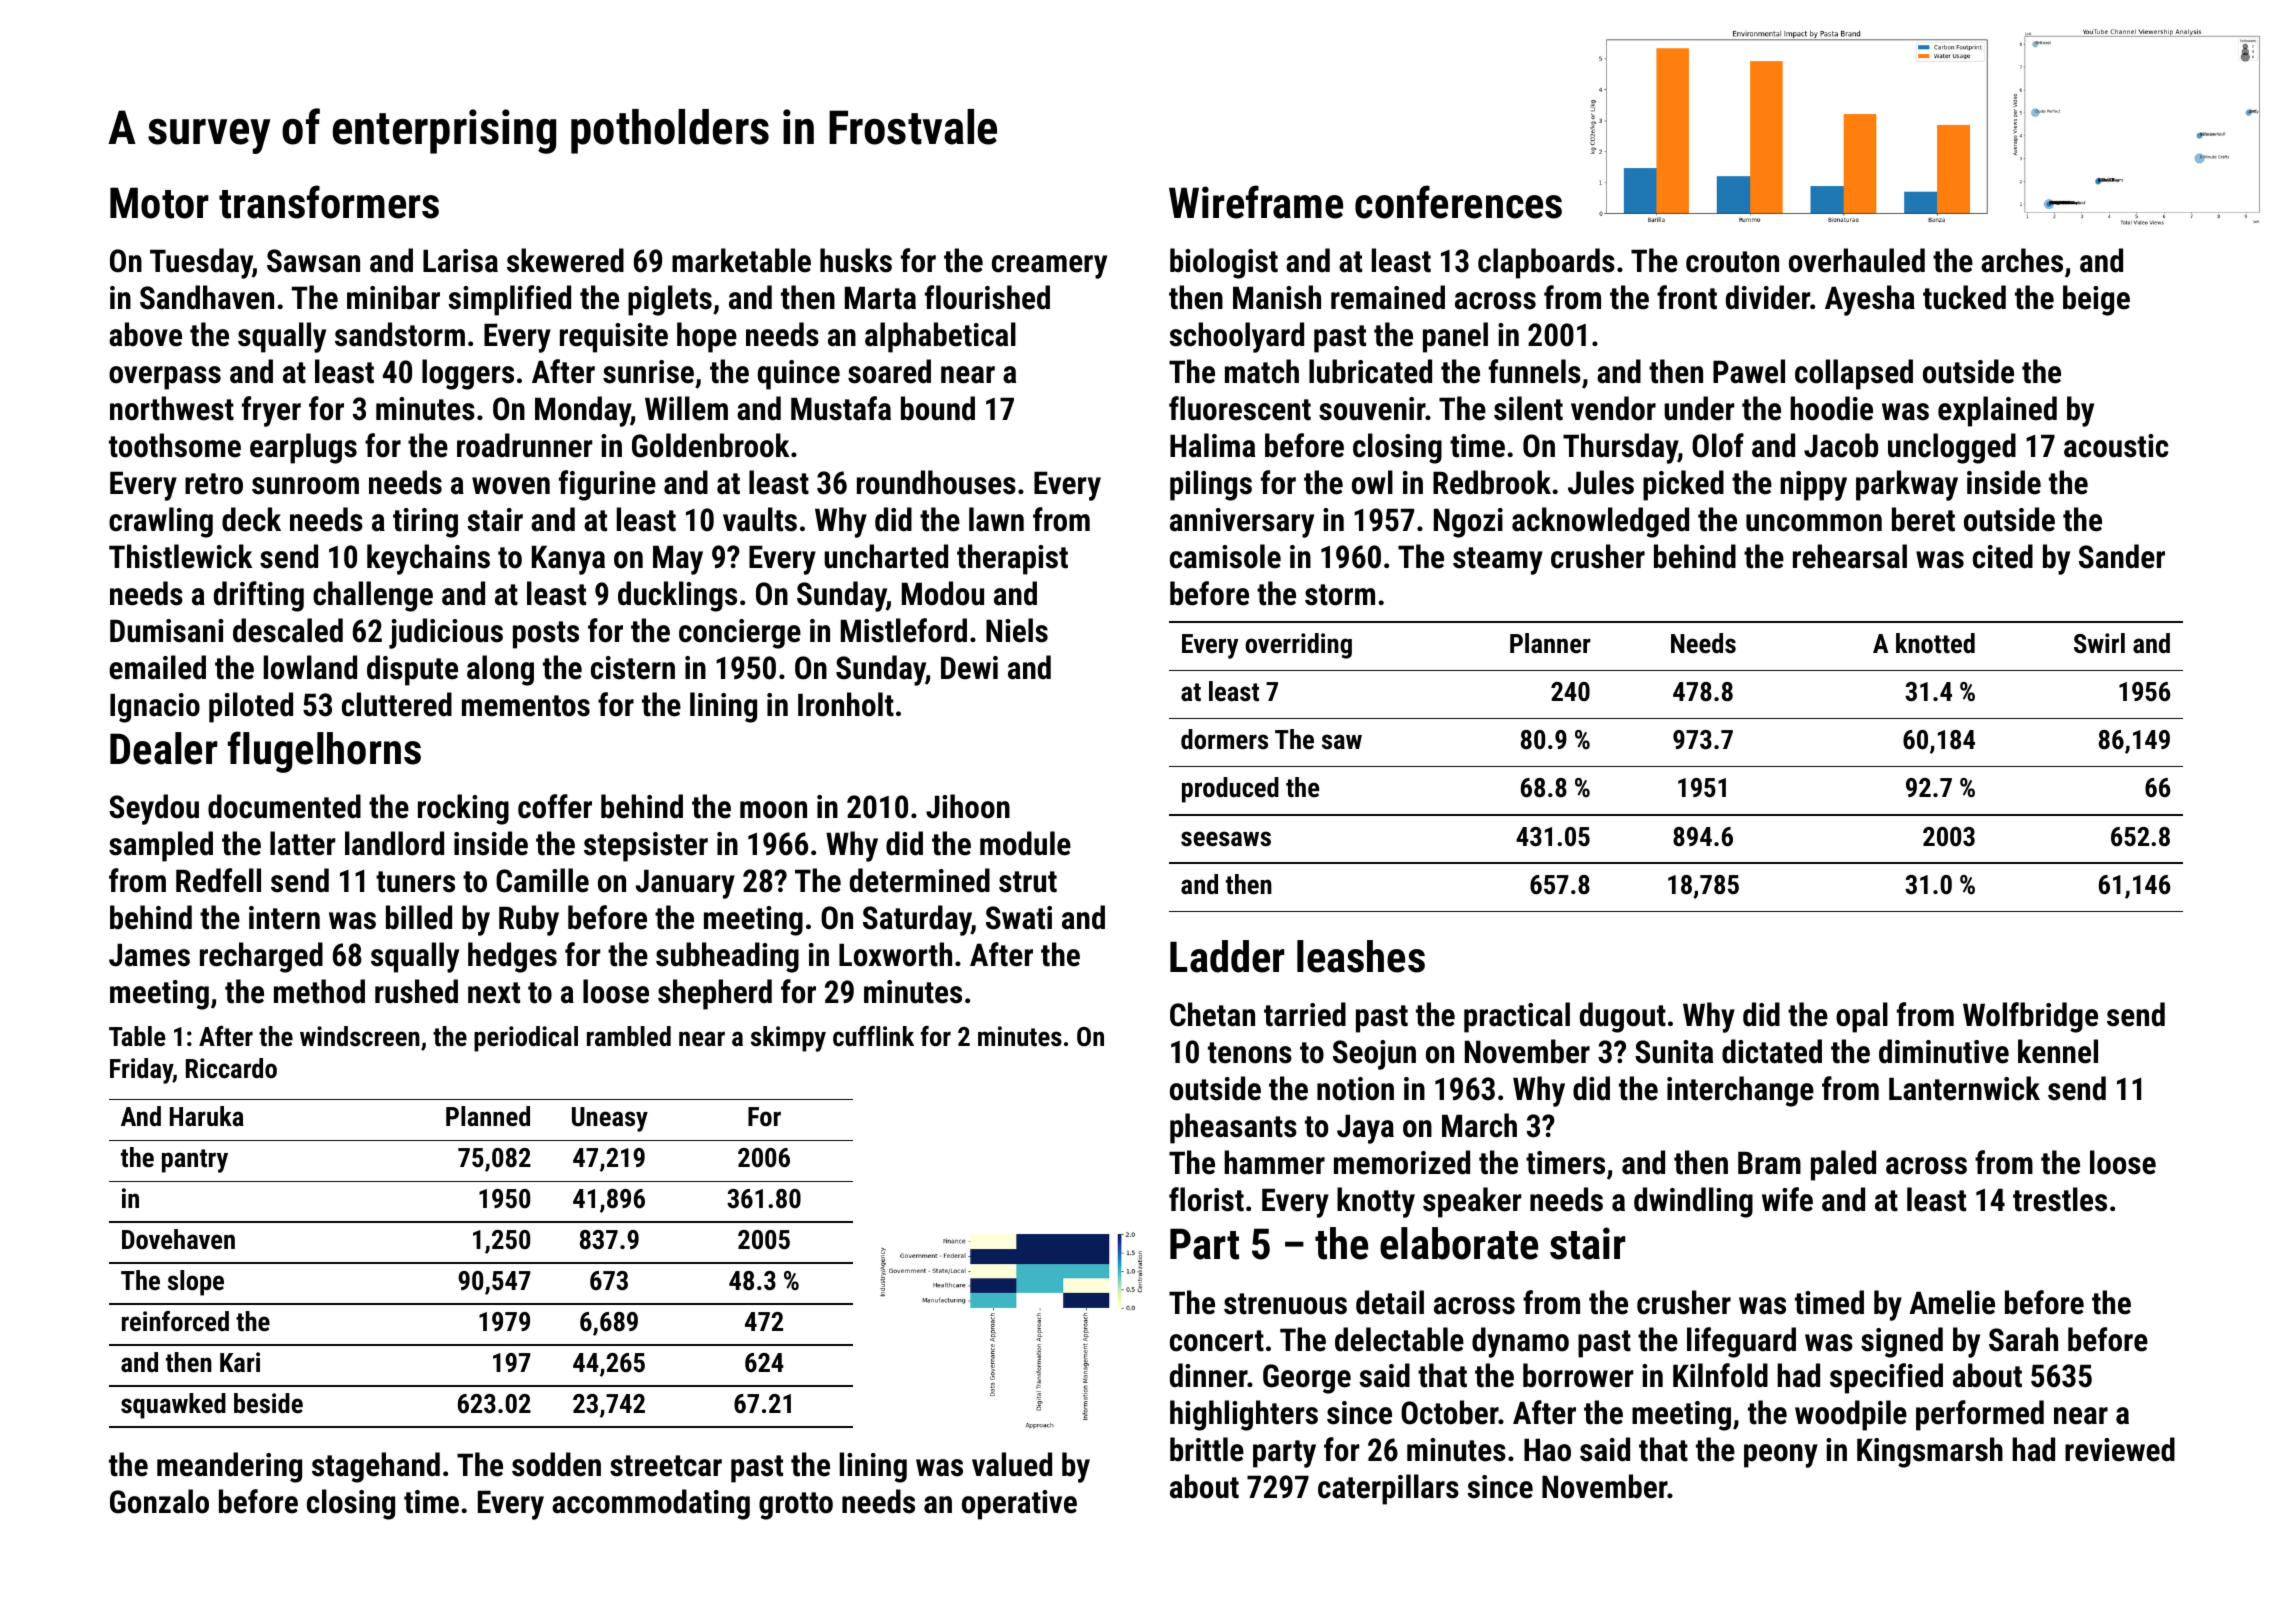 The width and height of the image is (2292, 1620). I want to click on cited, so click(2003, 556).
